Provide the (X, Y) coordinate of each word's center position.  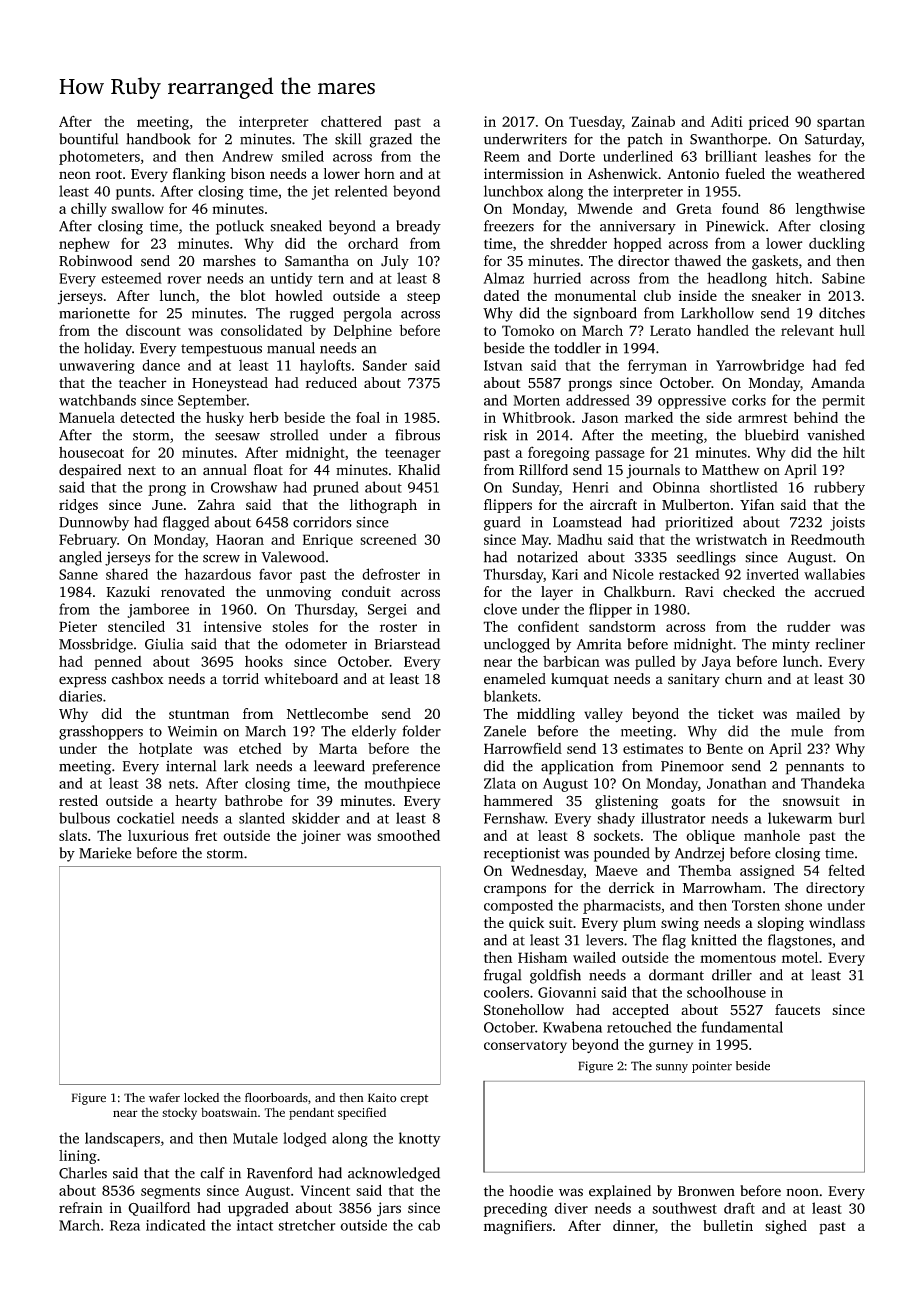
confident (548, 626)
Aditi (727, 121)
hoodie (531, 1191)
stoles (290, 626)
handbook (158, 139)
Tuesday (595, 123)
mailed (818, 713)
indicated (176, 1225)
